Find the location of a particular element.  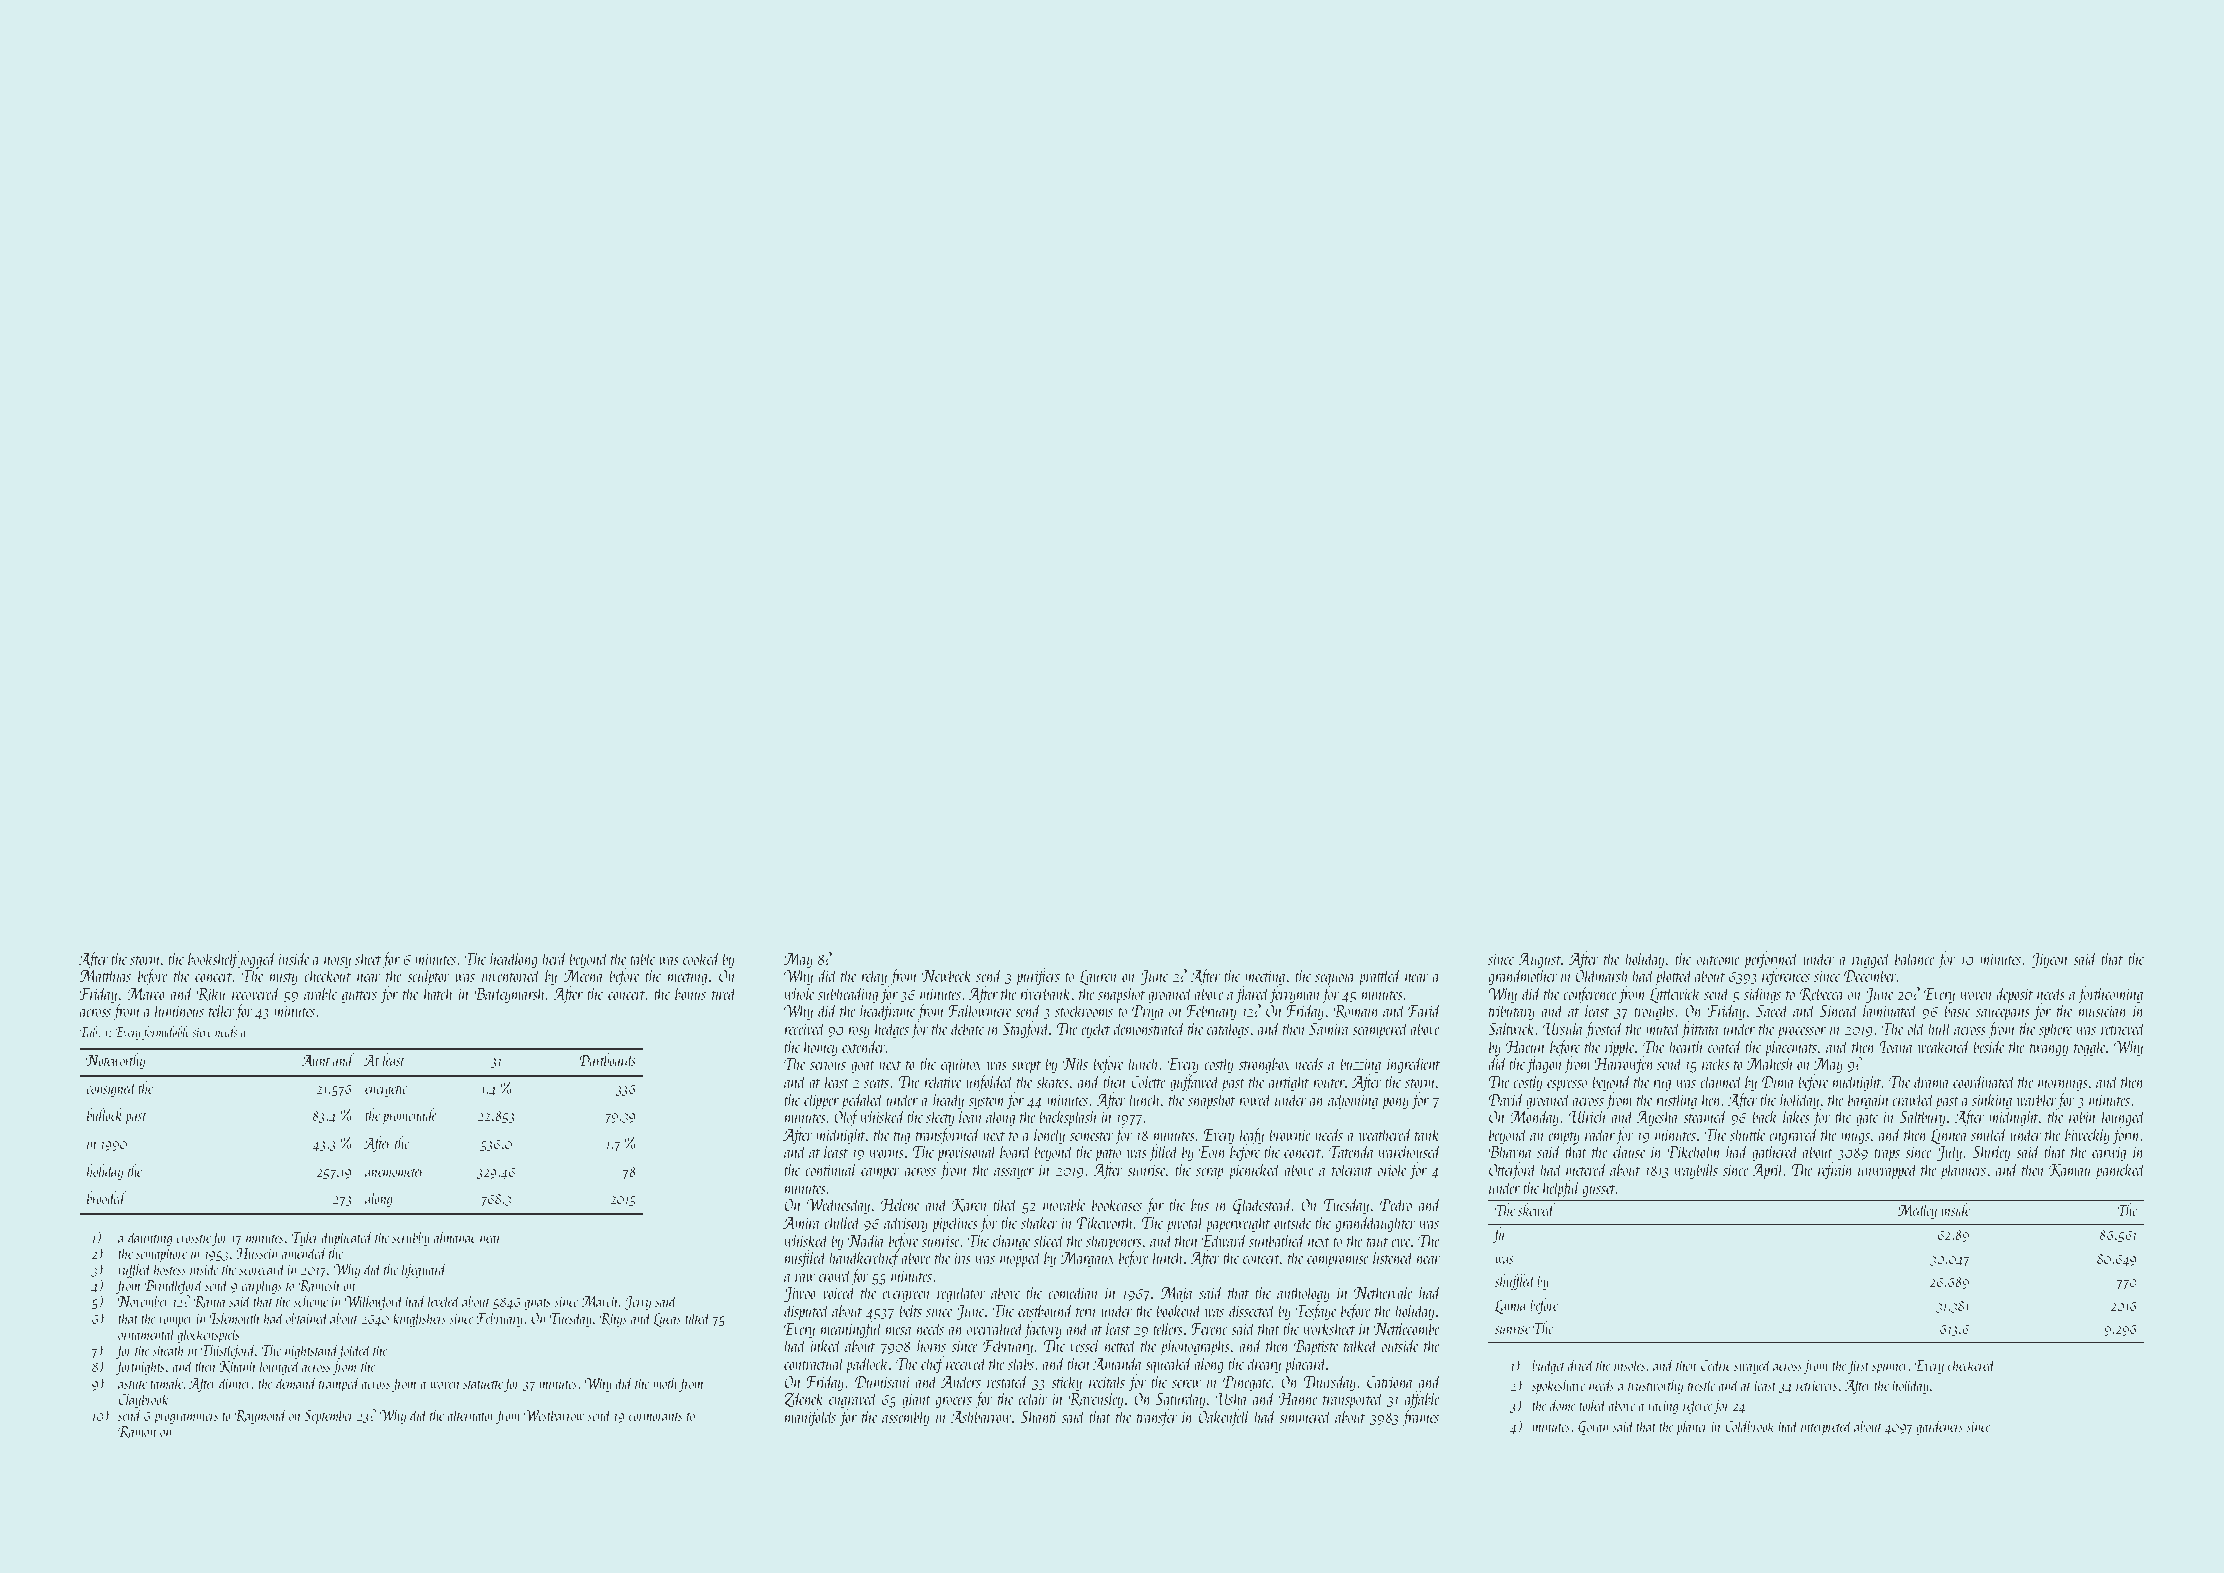

Goran is located at coordinates (1593, 1428).
